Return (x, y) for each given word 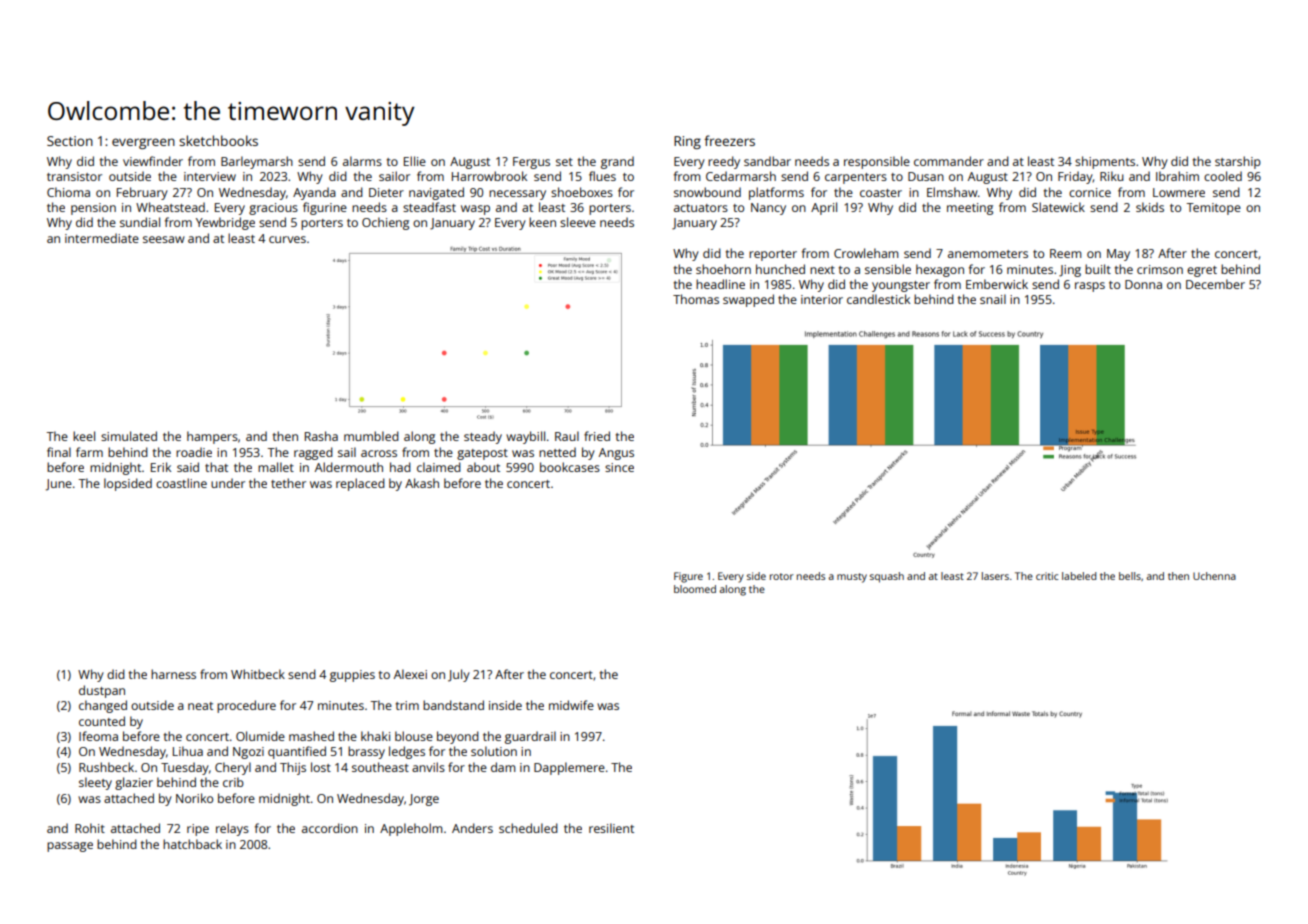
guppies (352, 676)
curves (287, 239)
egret (1202, 271)
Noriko (194, 798)
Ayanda (314, 193)
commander (949, 161)
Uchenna (1214, 576)
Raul (567, 436)
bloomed (695, 589)
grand (617, 162)
